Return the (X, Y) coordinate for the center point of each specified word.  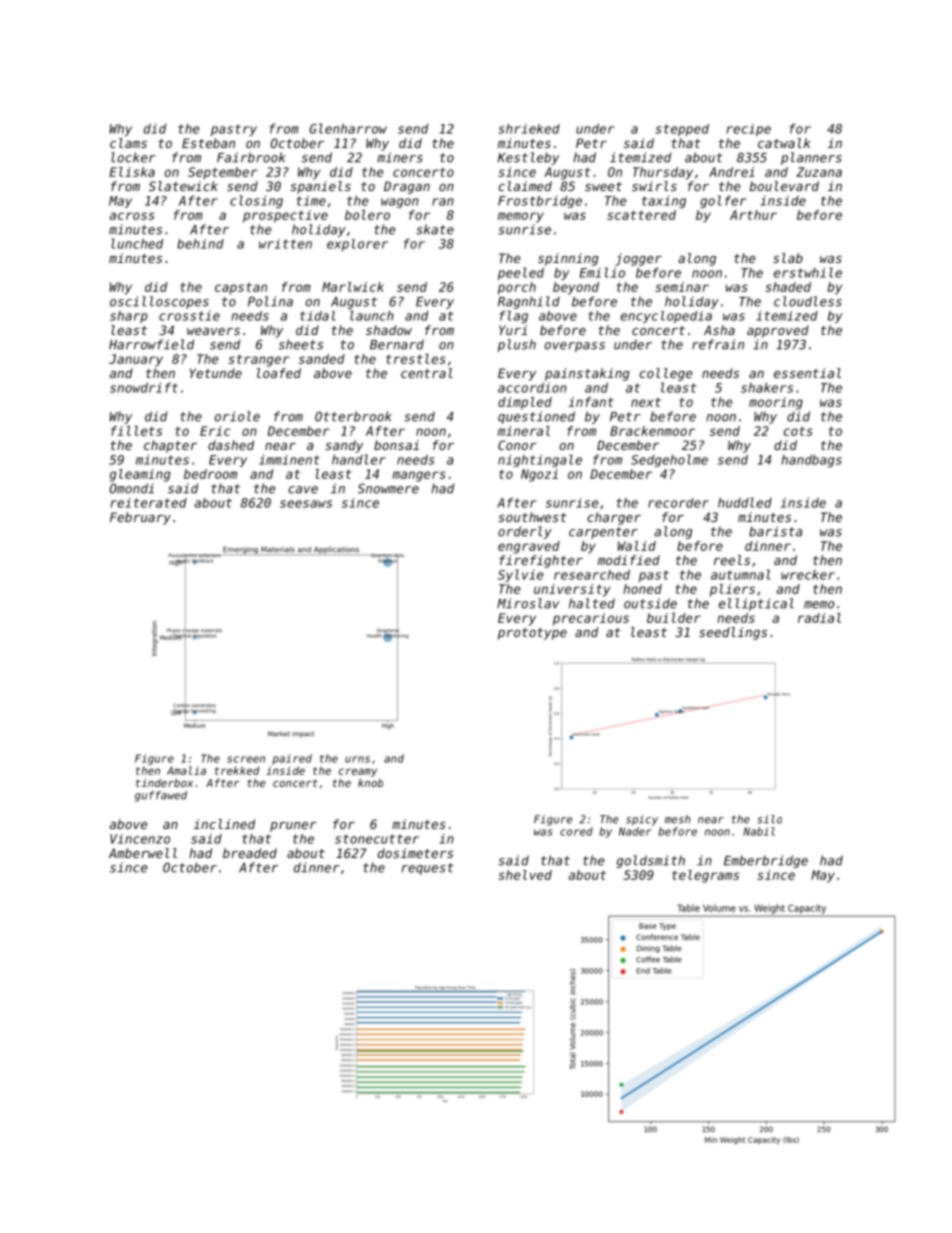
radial (819, 618)
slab (788, 258)
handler (359, 459)
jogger (638, 259)
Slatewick (183, 186)
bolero (367, 215)
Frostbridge (540, 202)
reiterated (149, 503)
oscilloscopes (159, 302)
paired (292, 759)
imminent (289, 459)
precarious (591, 619)
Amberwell (143, 853)
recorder (678, 503)
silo (769, 819)
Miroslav (528, 603)
